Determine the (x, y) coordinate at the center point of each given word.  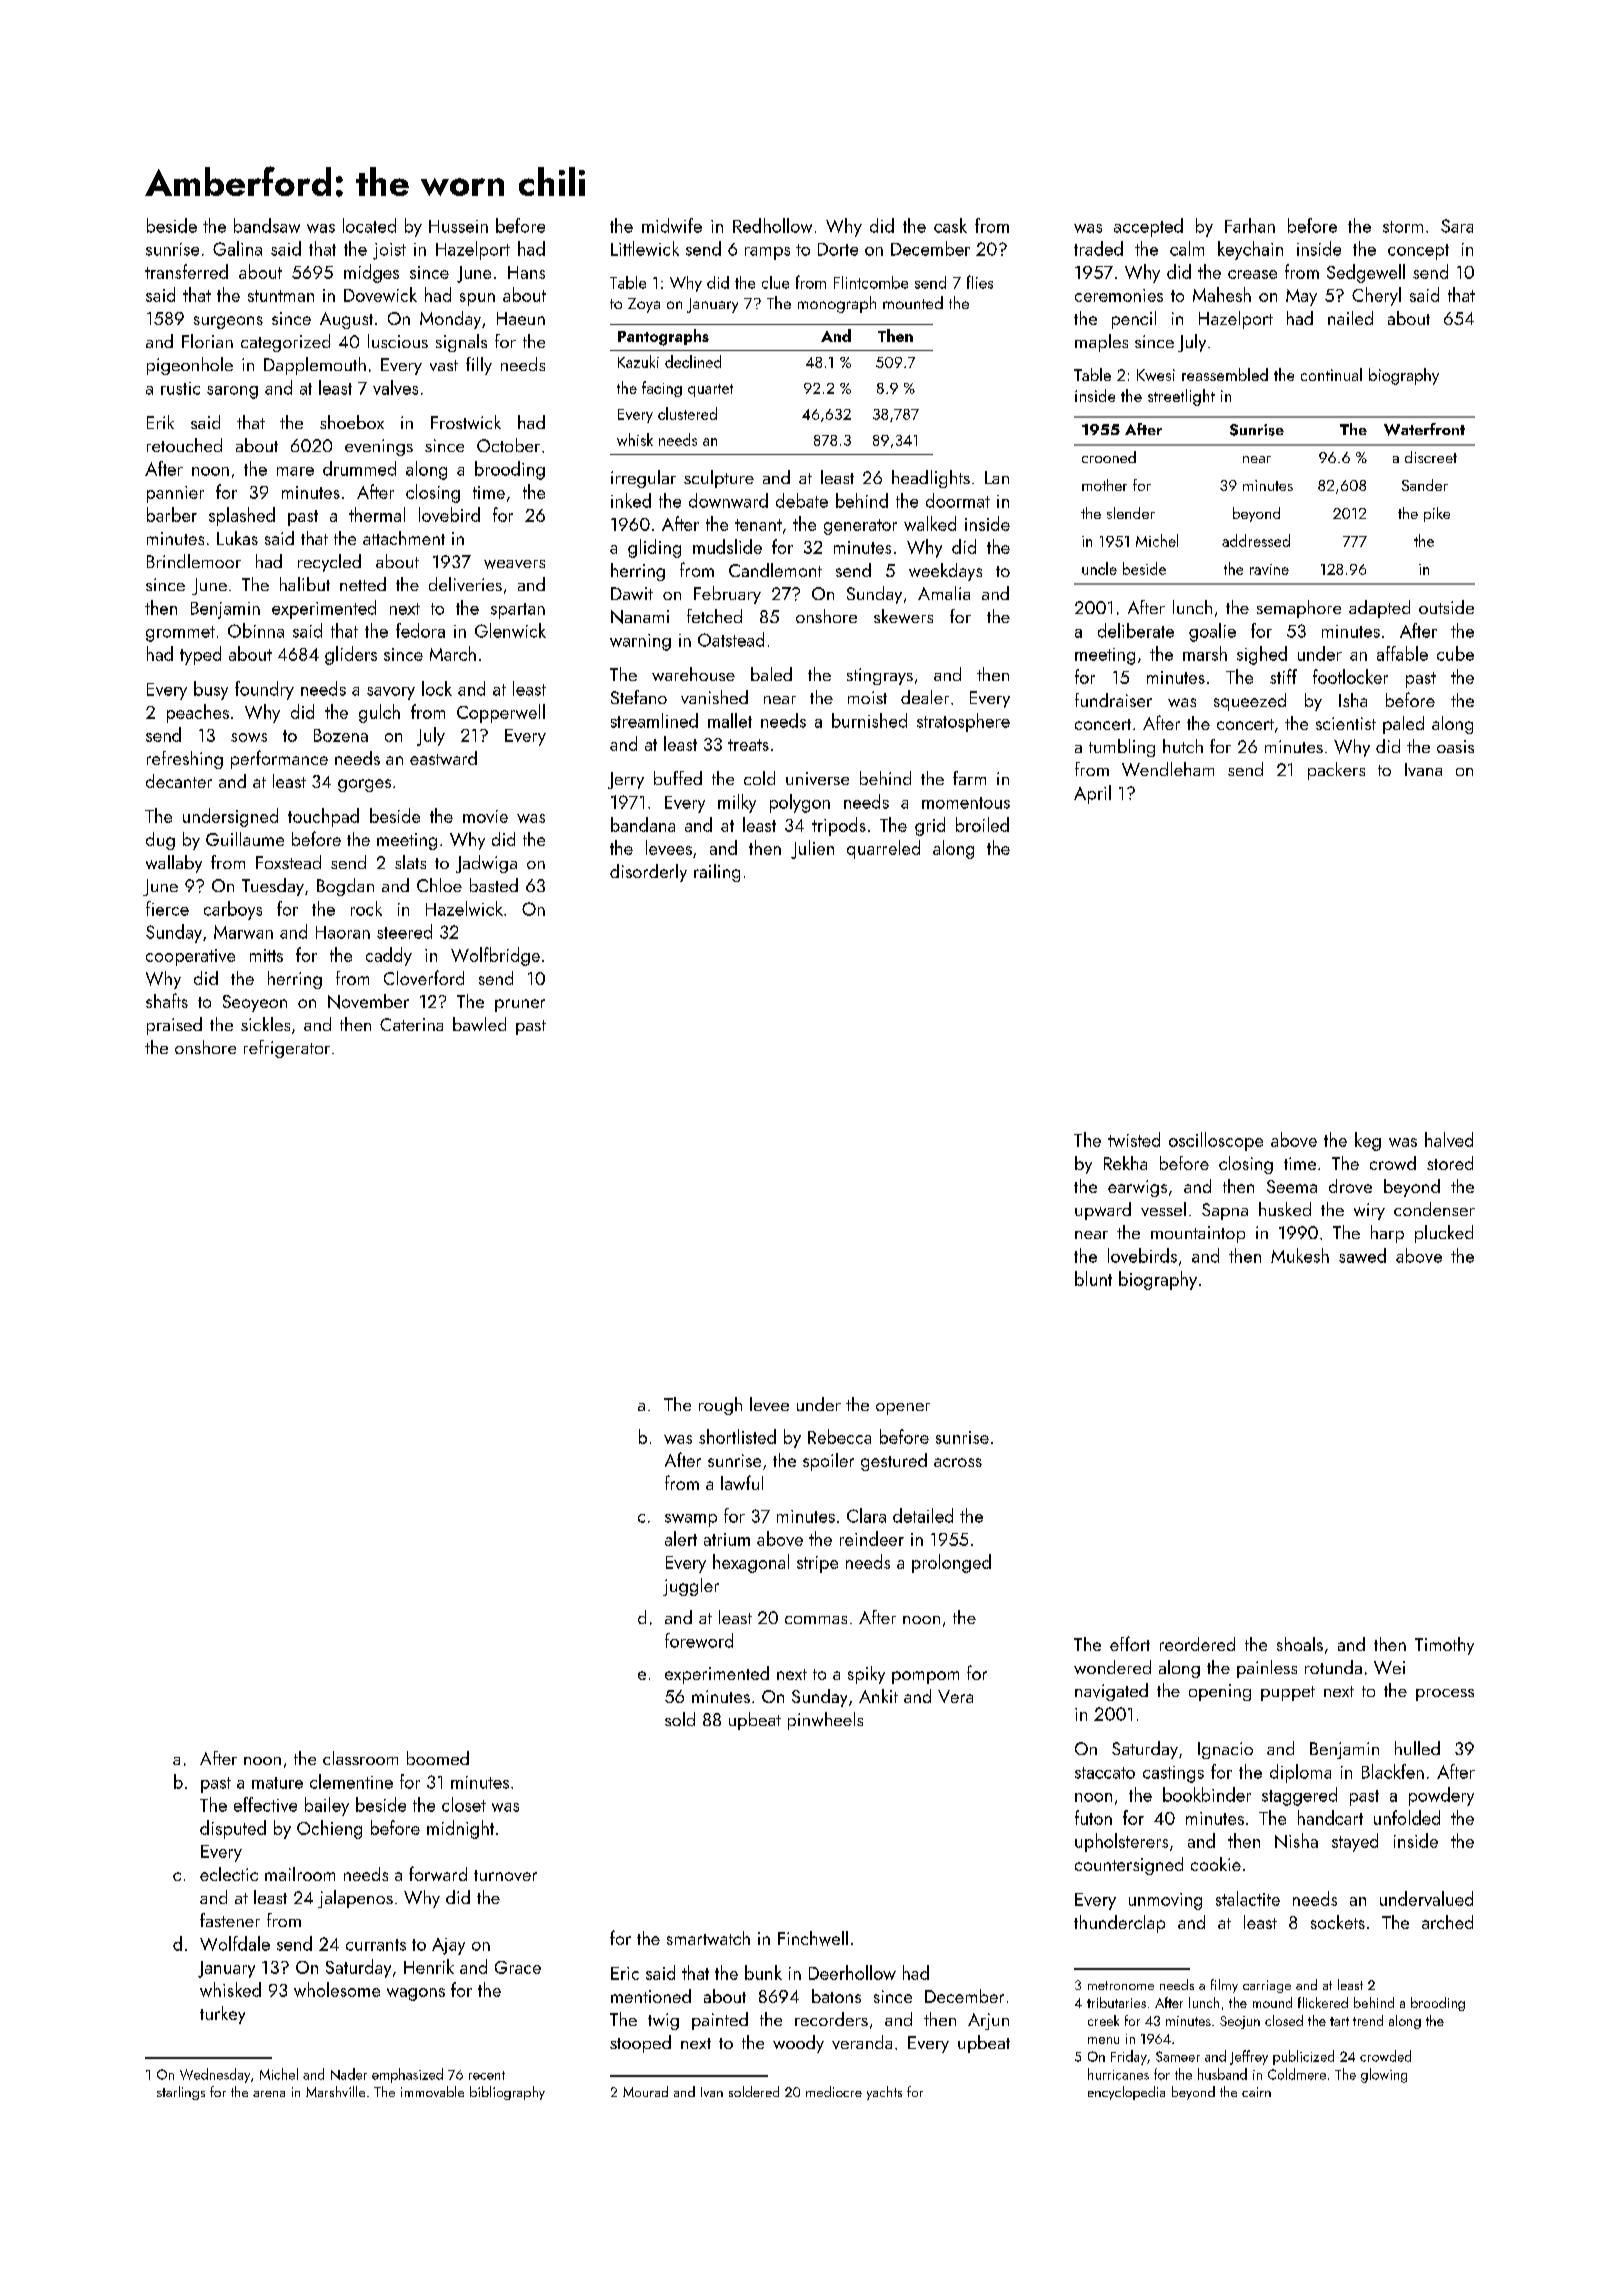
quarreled (883, 849)
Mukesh (1300, 1255)
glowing (1384, 2075)
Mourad (645, 2091)
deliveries (465, 584)
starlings (181, 2093)
